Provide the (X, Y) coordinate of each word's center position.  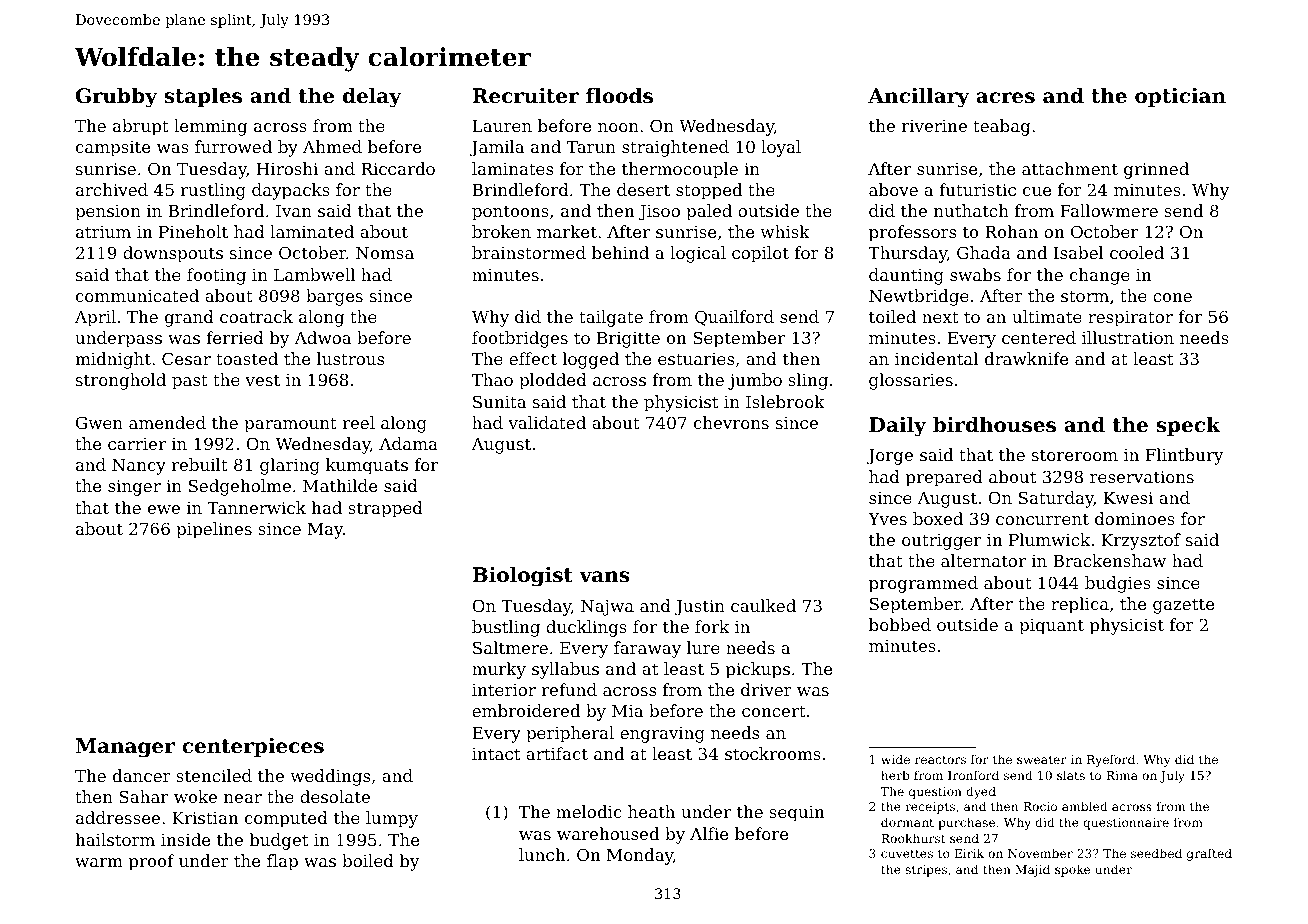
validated (547, 422)
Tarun (591, 147)
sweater (1042, 759)
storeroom (1075, 455)
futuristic (977, 189)
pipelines (214, 530)
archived (112, 189)
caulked (763, 605)
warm (99, 862)
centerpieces (253, 747)
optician (1180, 97)
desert (643, 189)
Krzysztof (1141, 541)
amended (167, 422)
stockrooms (773, 753)
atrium (103, 232)
